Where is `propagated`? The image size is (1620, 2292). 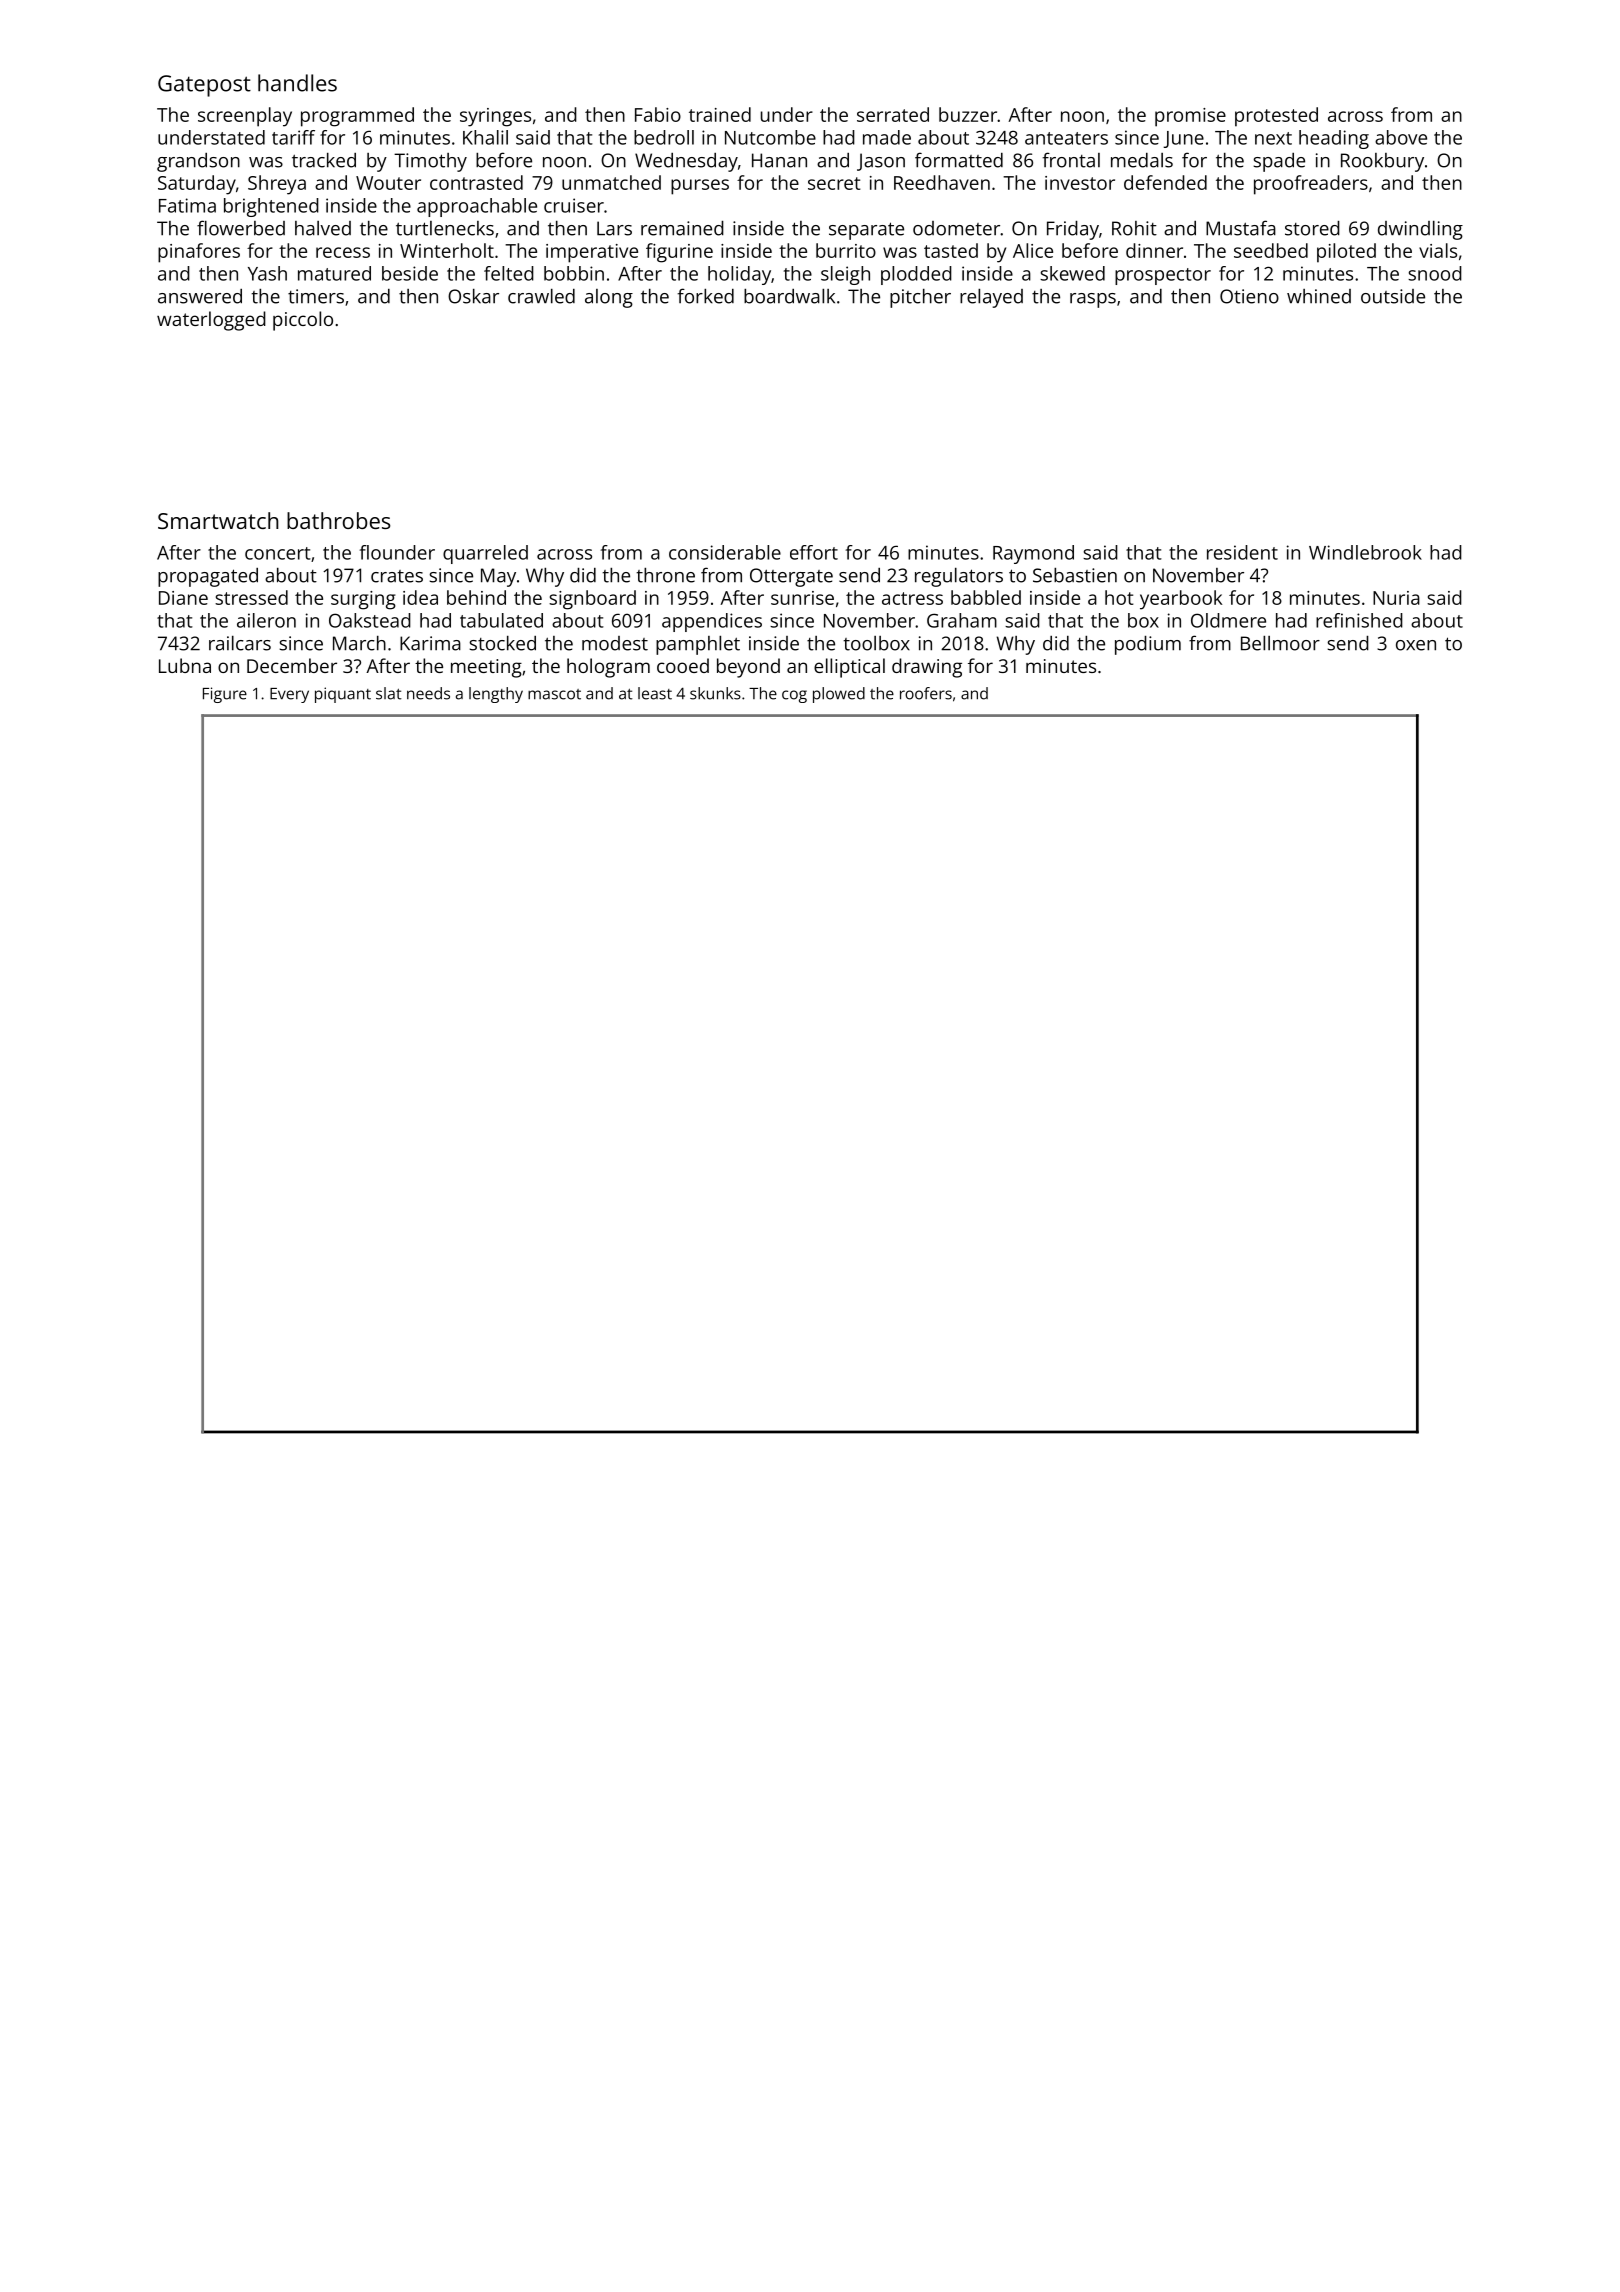 propagated is located at coordinates (208, 577).
